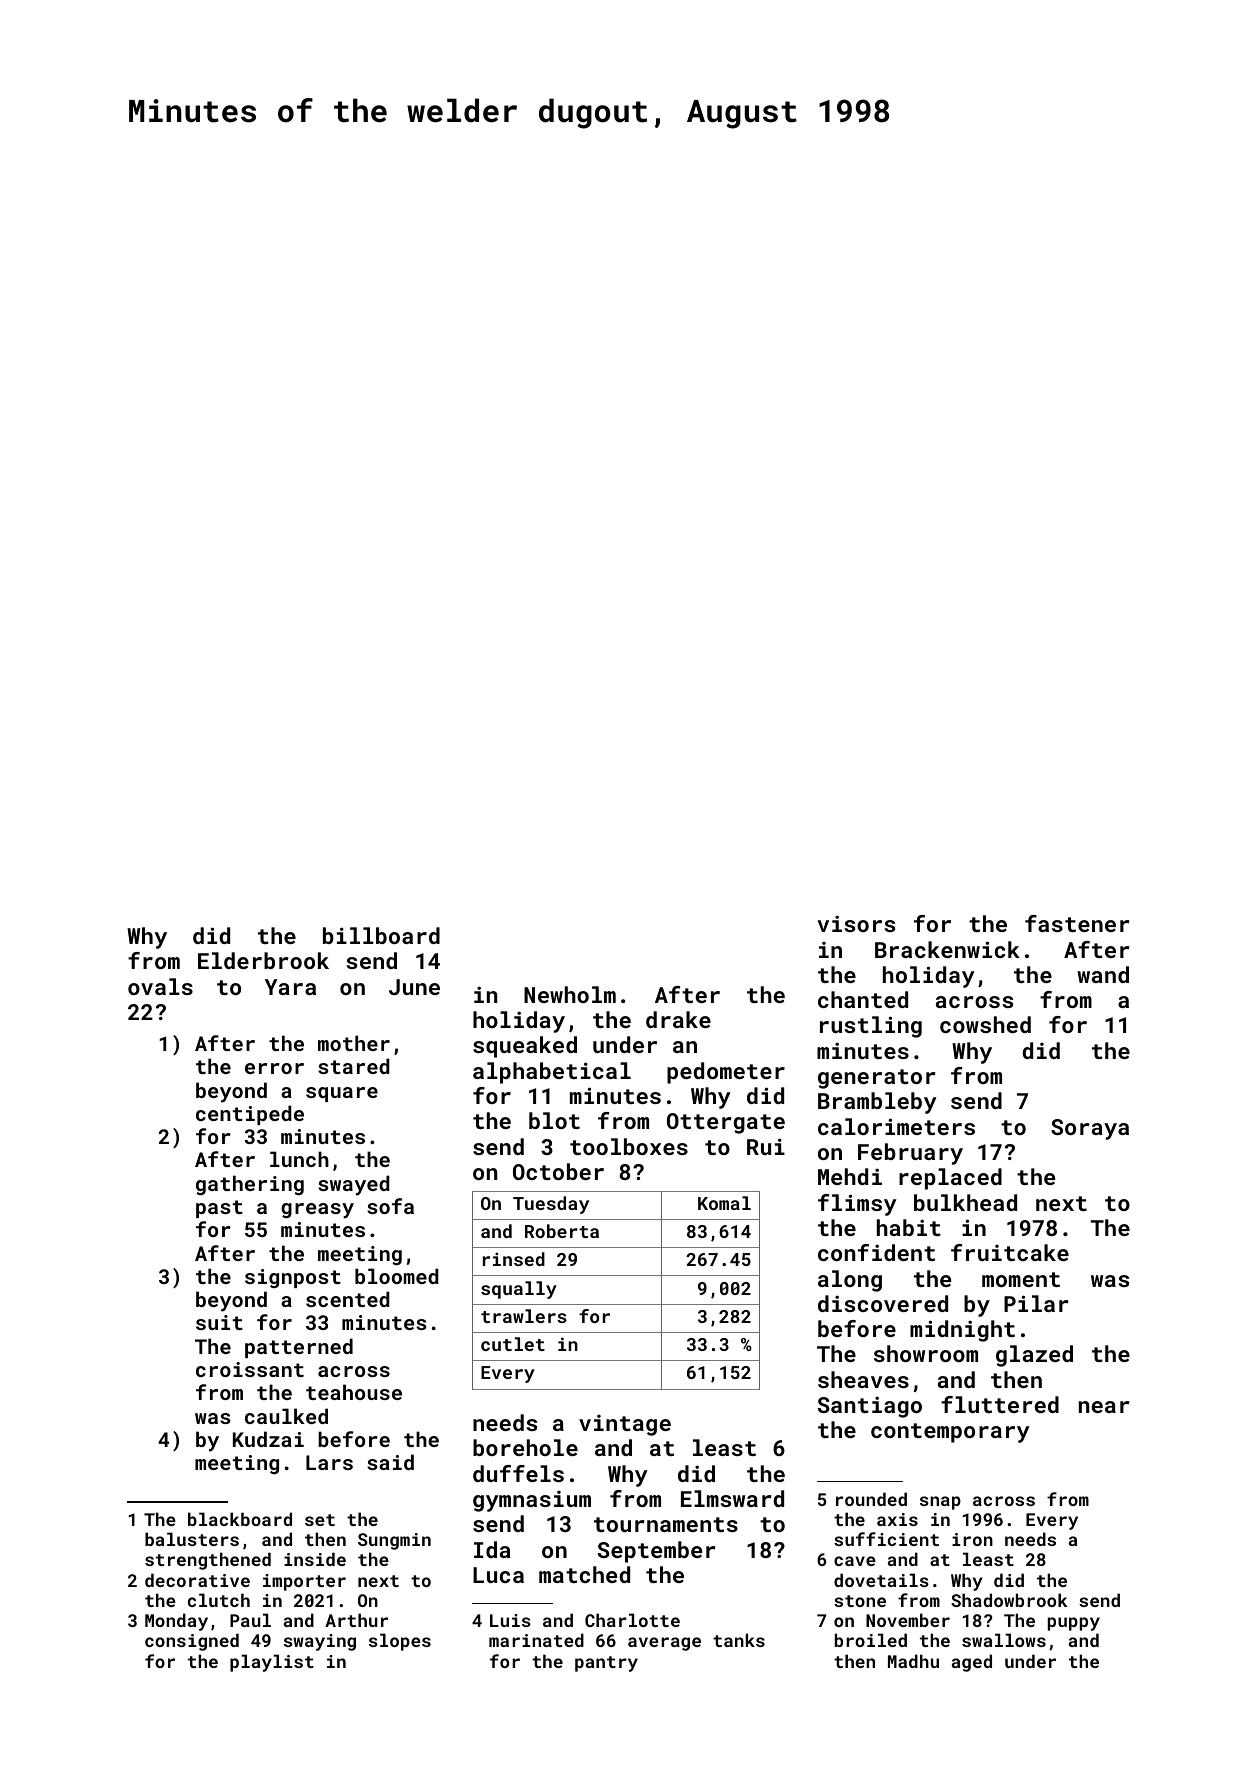 The width and height of the screenshot is (1258, 1780). Describe the element at coordinates (272, 1663) in the screenshot. I see `playlist` at that location.
